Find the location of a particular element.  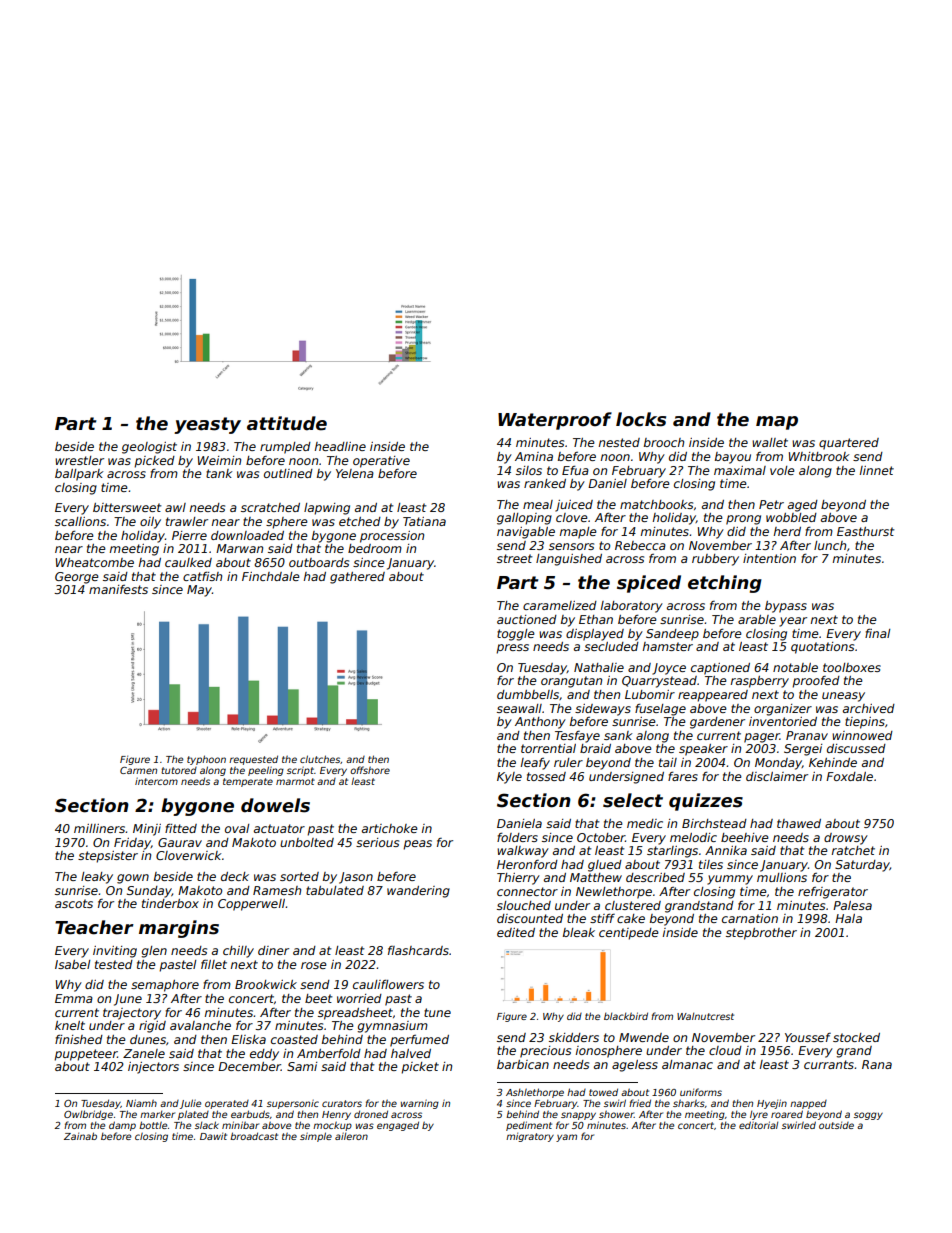

intention is located at coordinates (769, 558).
